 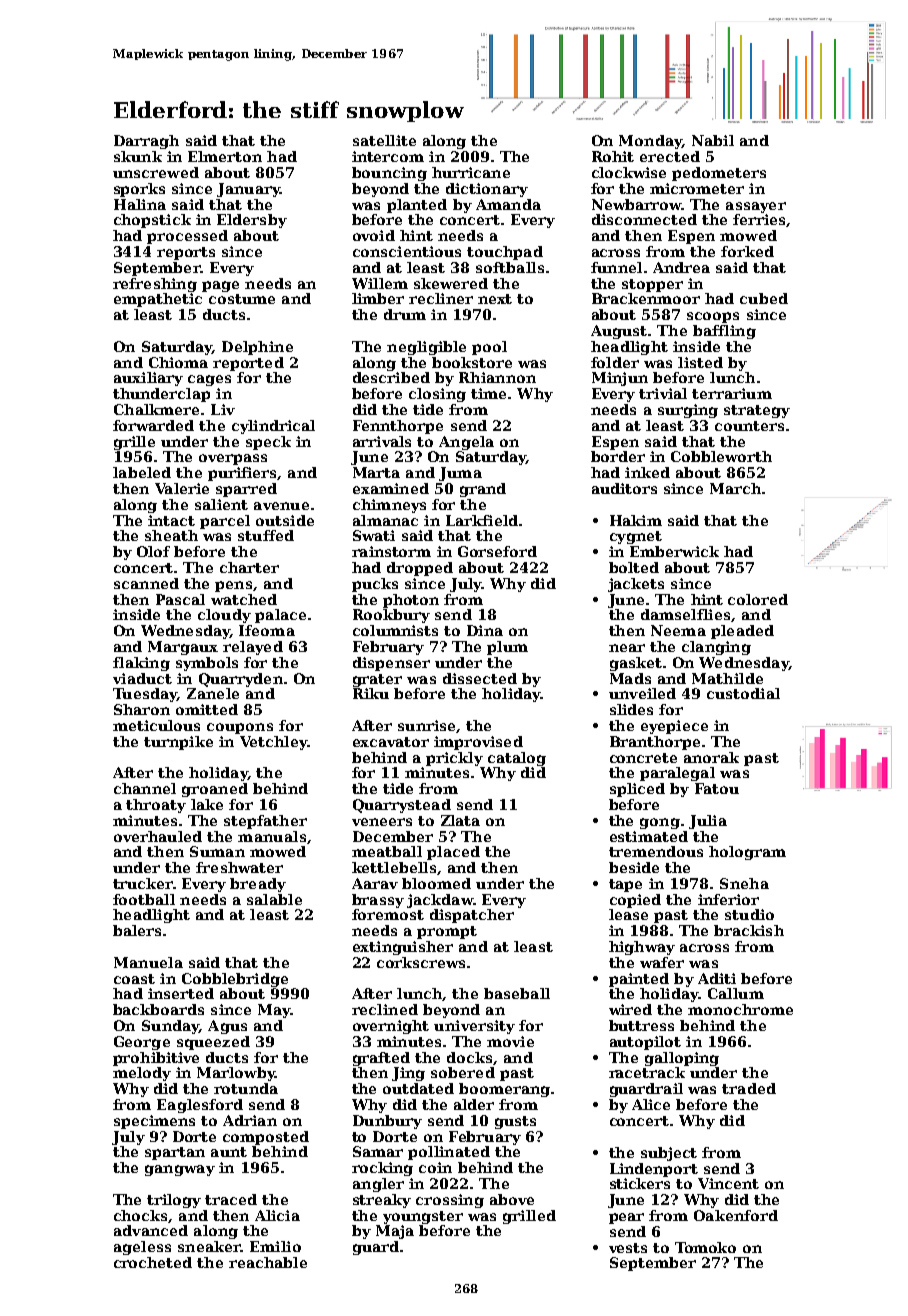 What do you see at coordinates (757, 411) in the screenshot?
I see `strategy` at bounding box center [757, 411].
